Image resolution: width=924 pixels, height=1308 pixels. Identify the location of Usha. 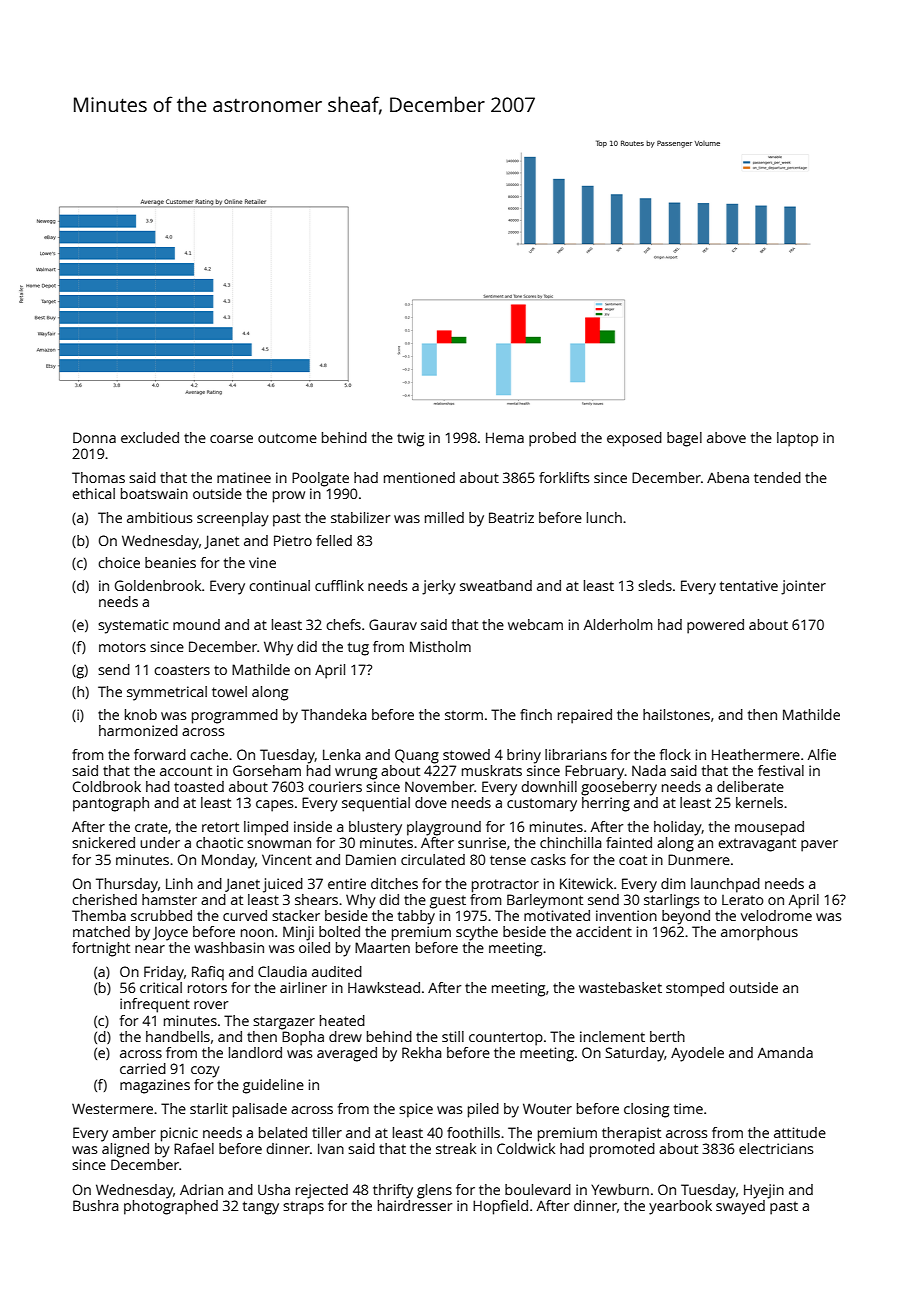
(274, 1189).
